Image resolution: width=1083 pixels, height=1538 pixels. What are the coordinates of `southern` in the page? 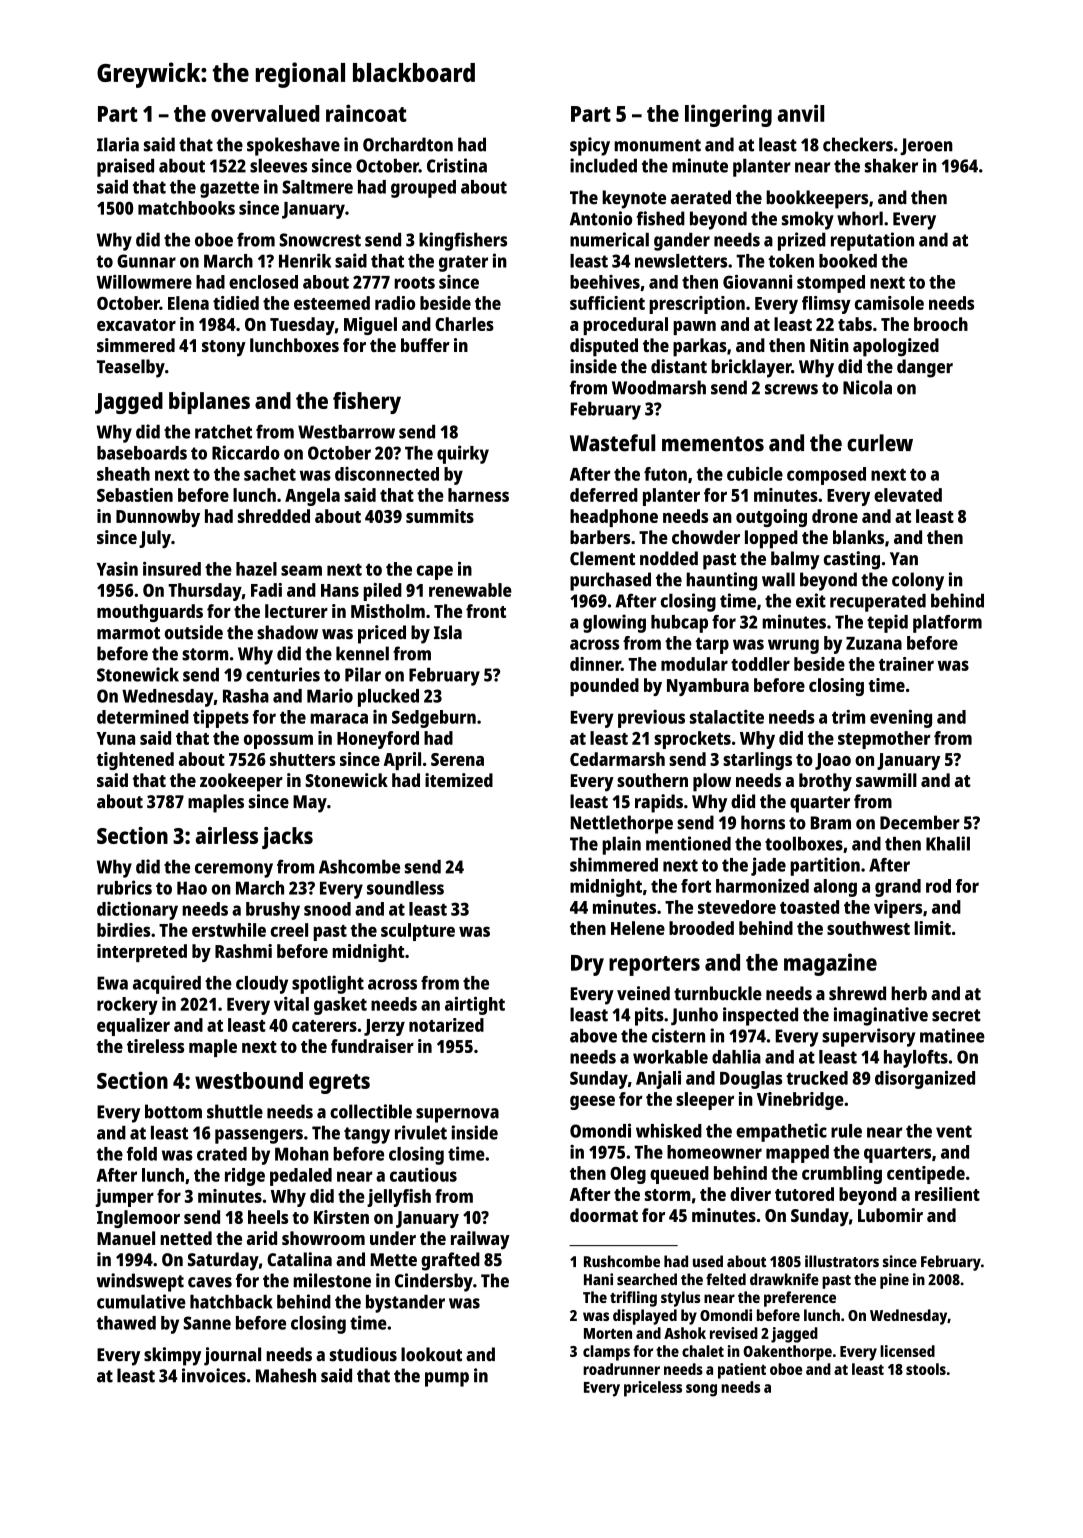 It's located at (652, 780).
